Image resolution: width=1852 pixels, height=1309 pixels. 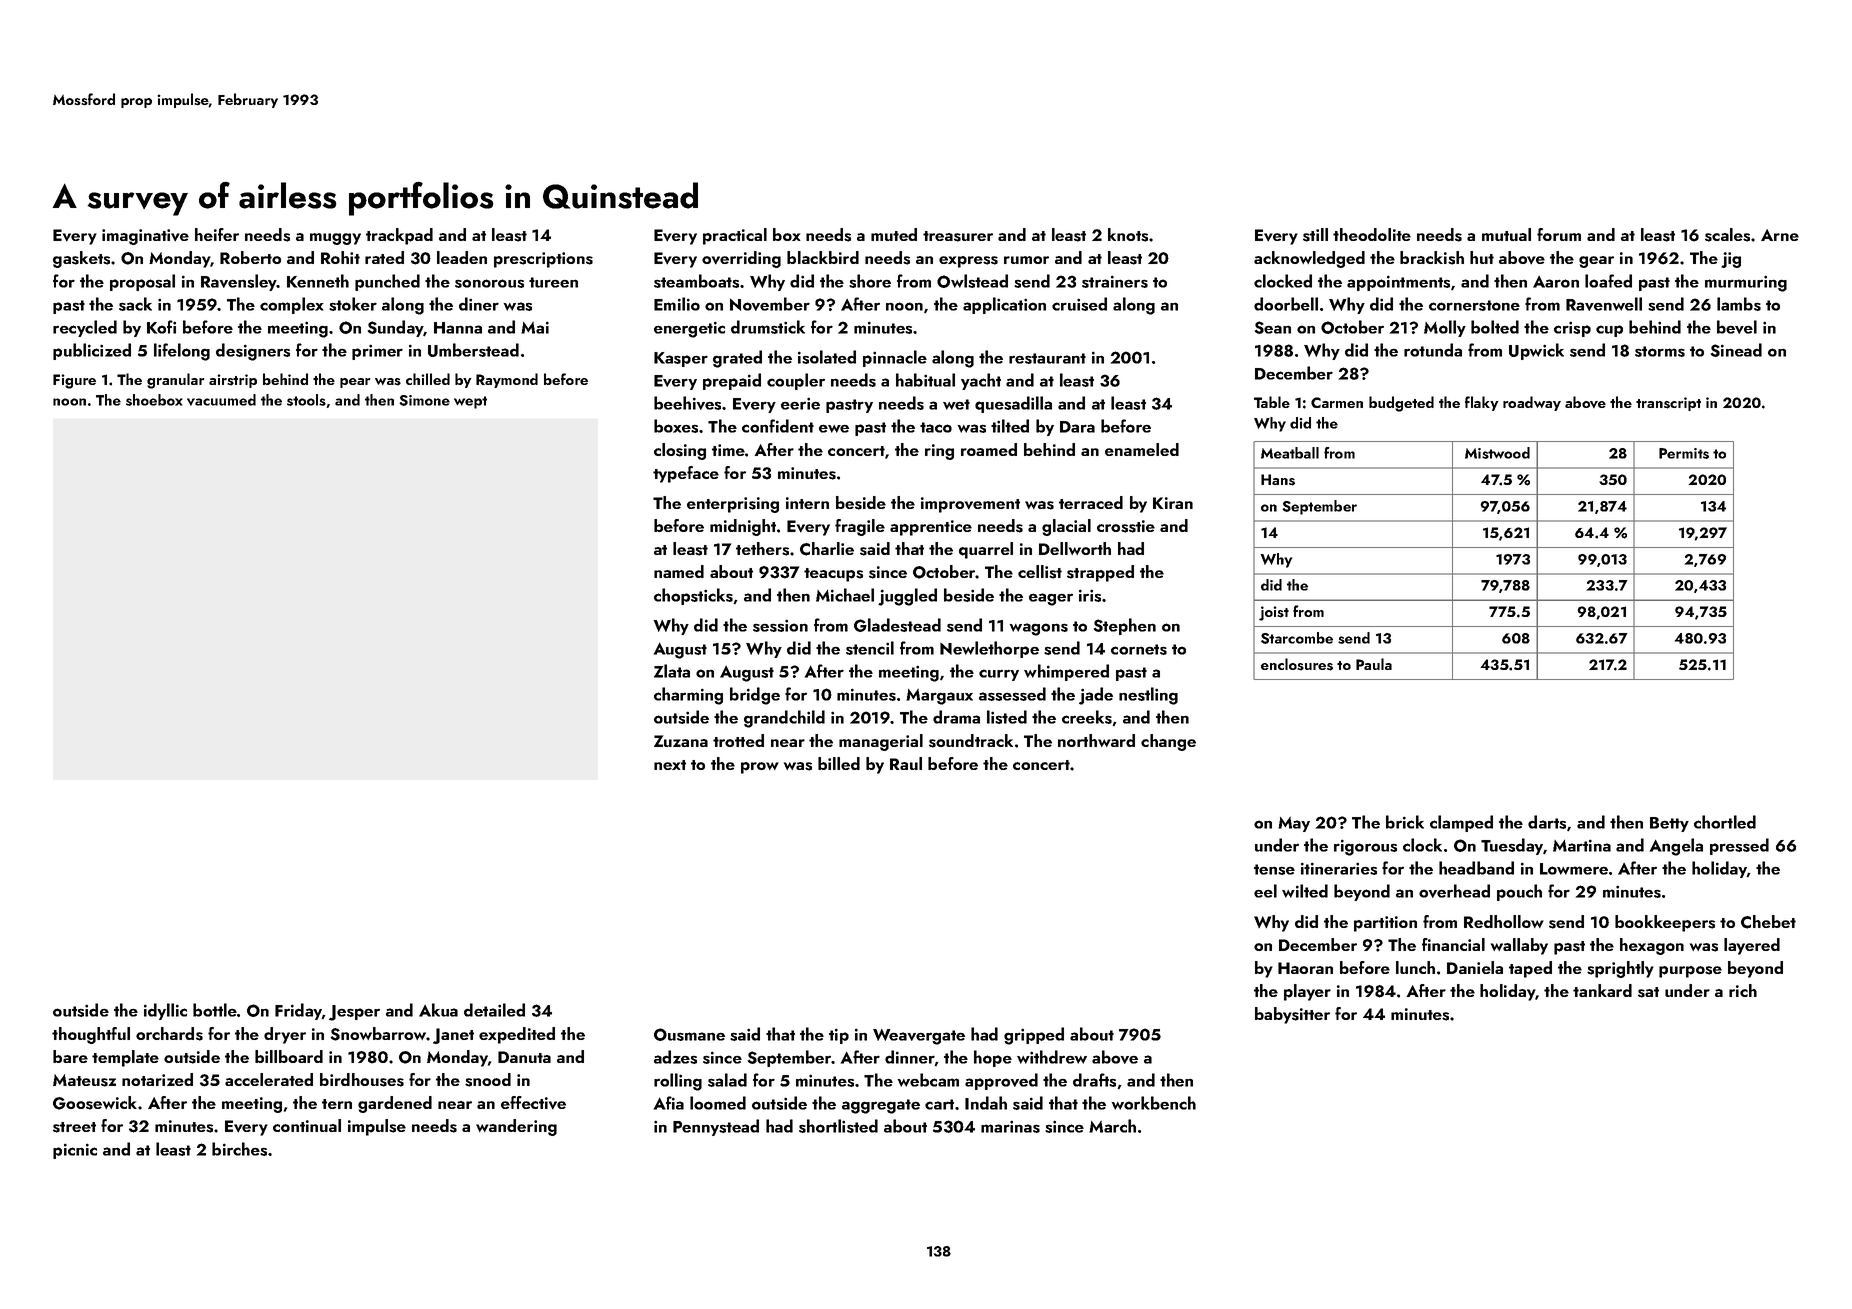 I want to click on knots, so click(x=1128, y=235).
